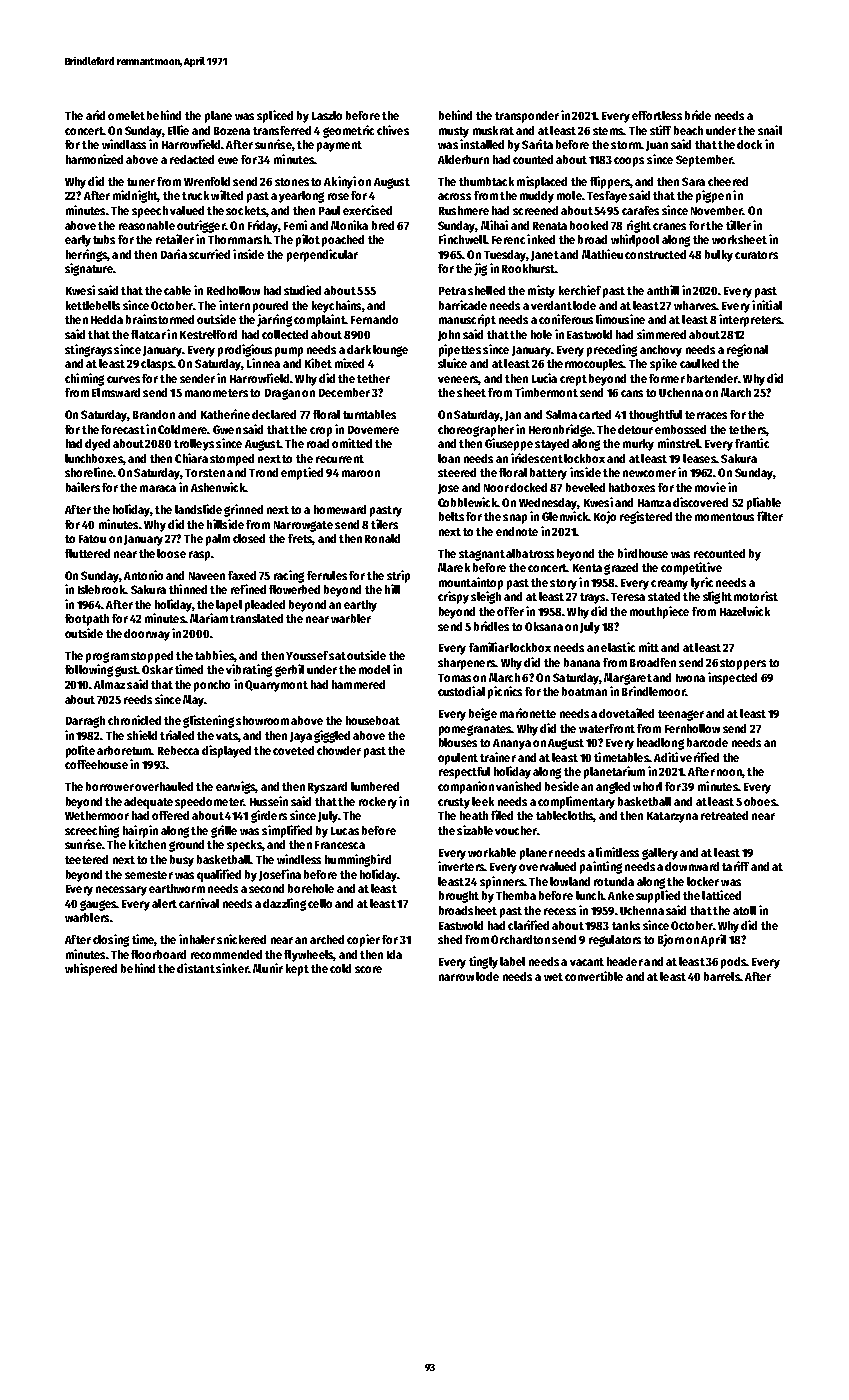 The image size is (849, 1400). Describe the element at coordinates (752, 443) in the screenshot. I see `frantic` at that location.
